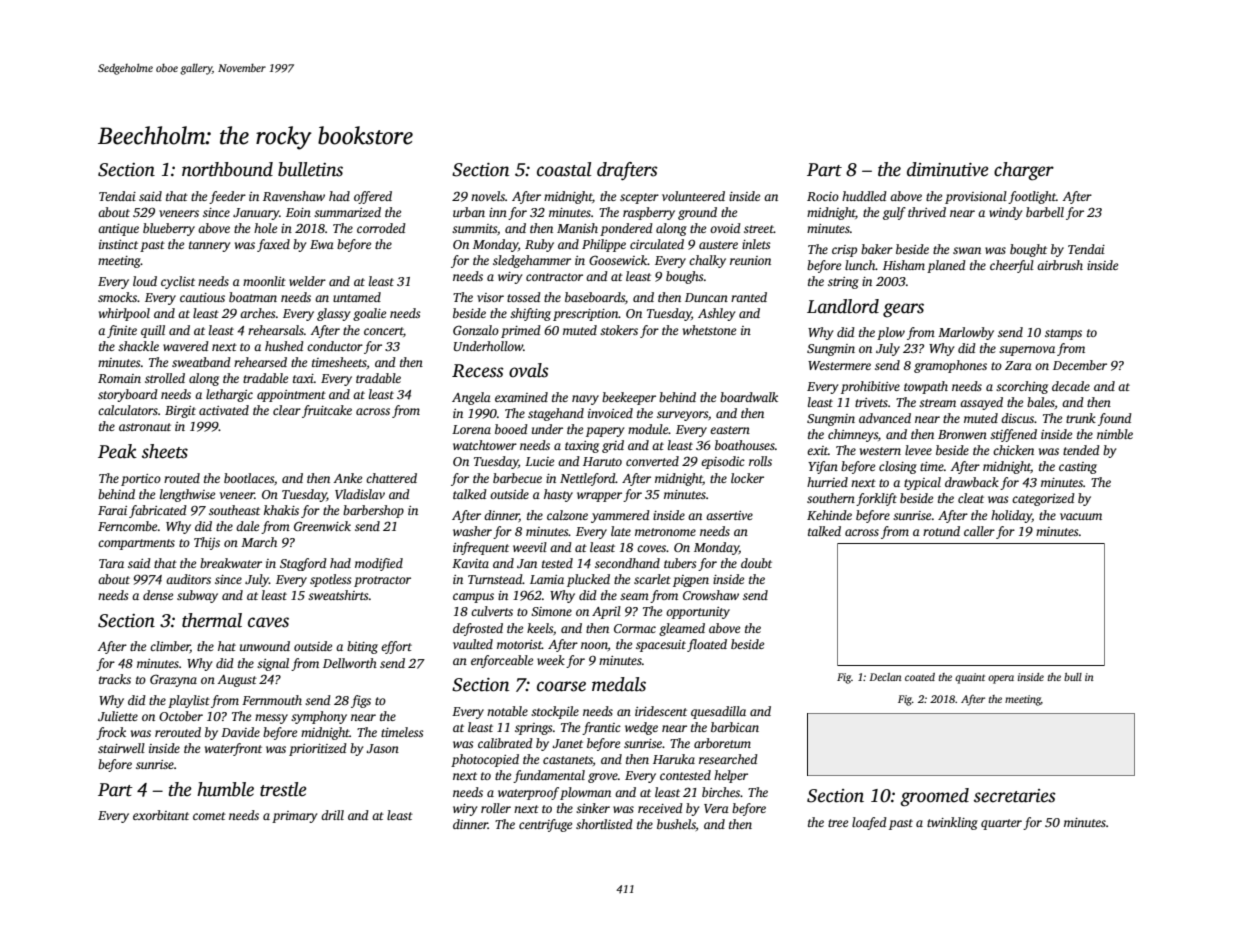 The height and width of the screenshot is (952, 1233). What do you see at coordinates (227, 169) in the screenshot?
I see `northbound` at bounding box center [227, 169].
